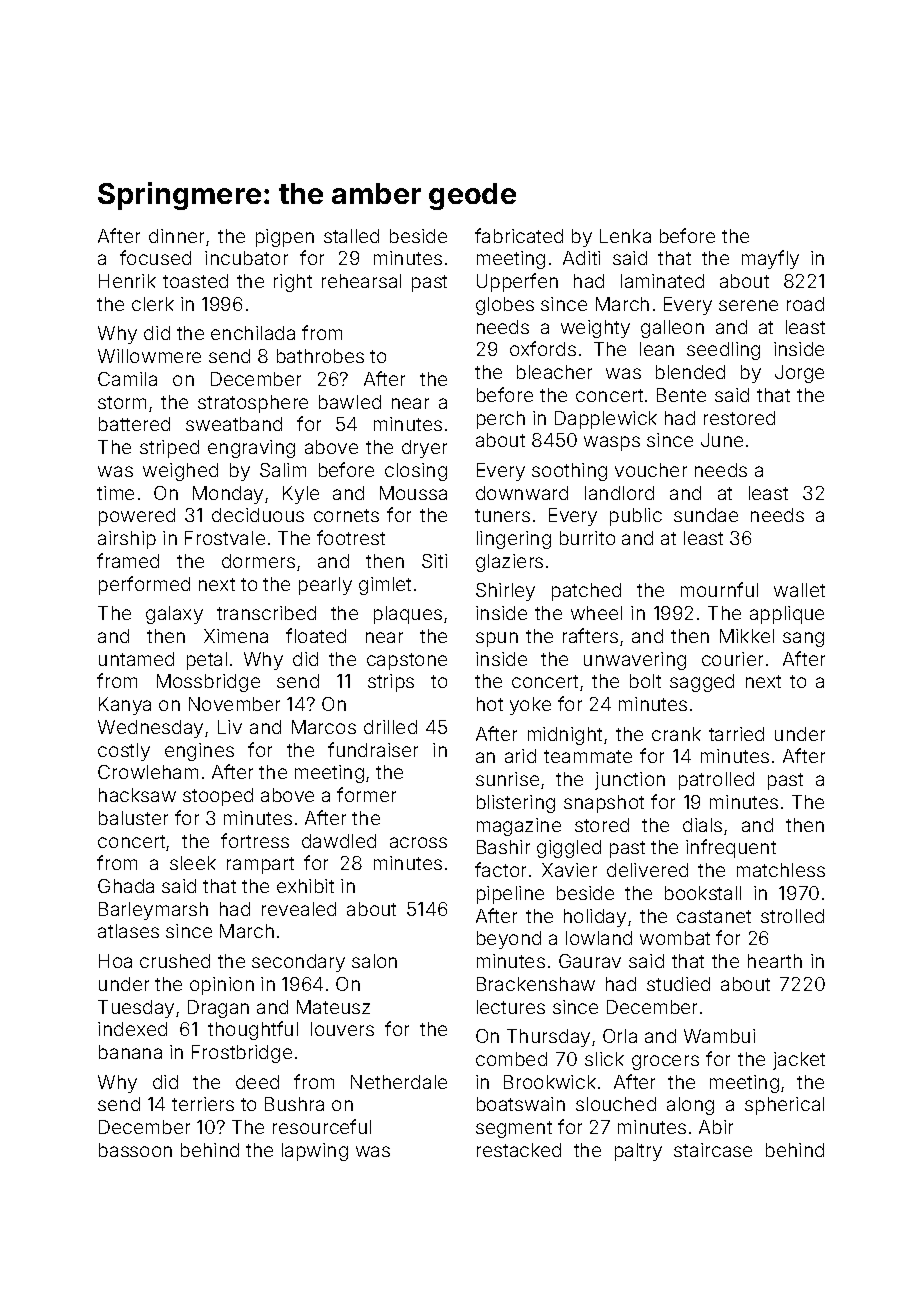 The height and width of the screenshot is (1311, 924). Describe the element at coordinates (517, 282) in the screenshot. I see `Upperfen` at that location.
